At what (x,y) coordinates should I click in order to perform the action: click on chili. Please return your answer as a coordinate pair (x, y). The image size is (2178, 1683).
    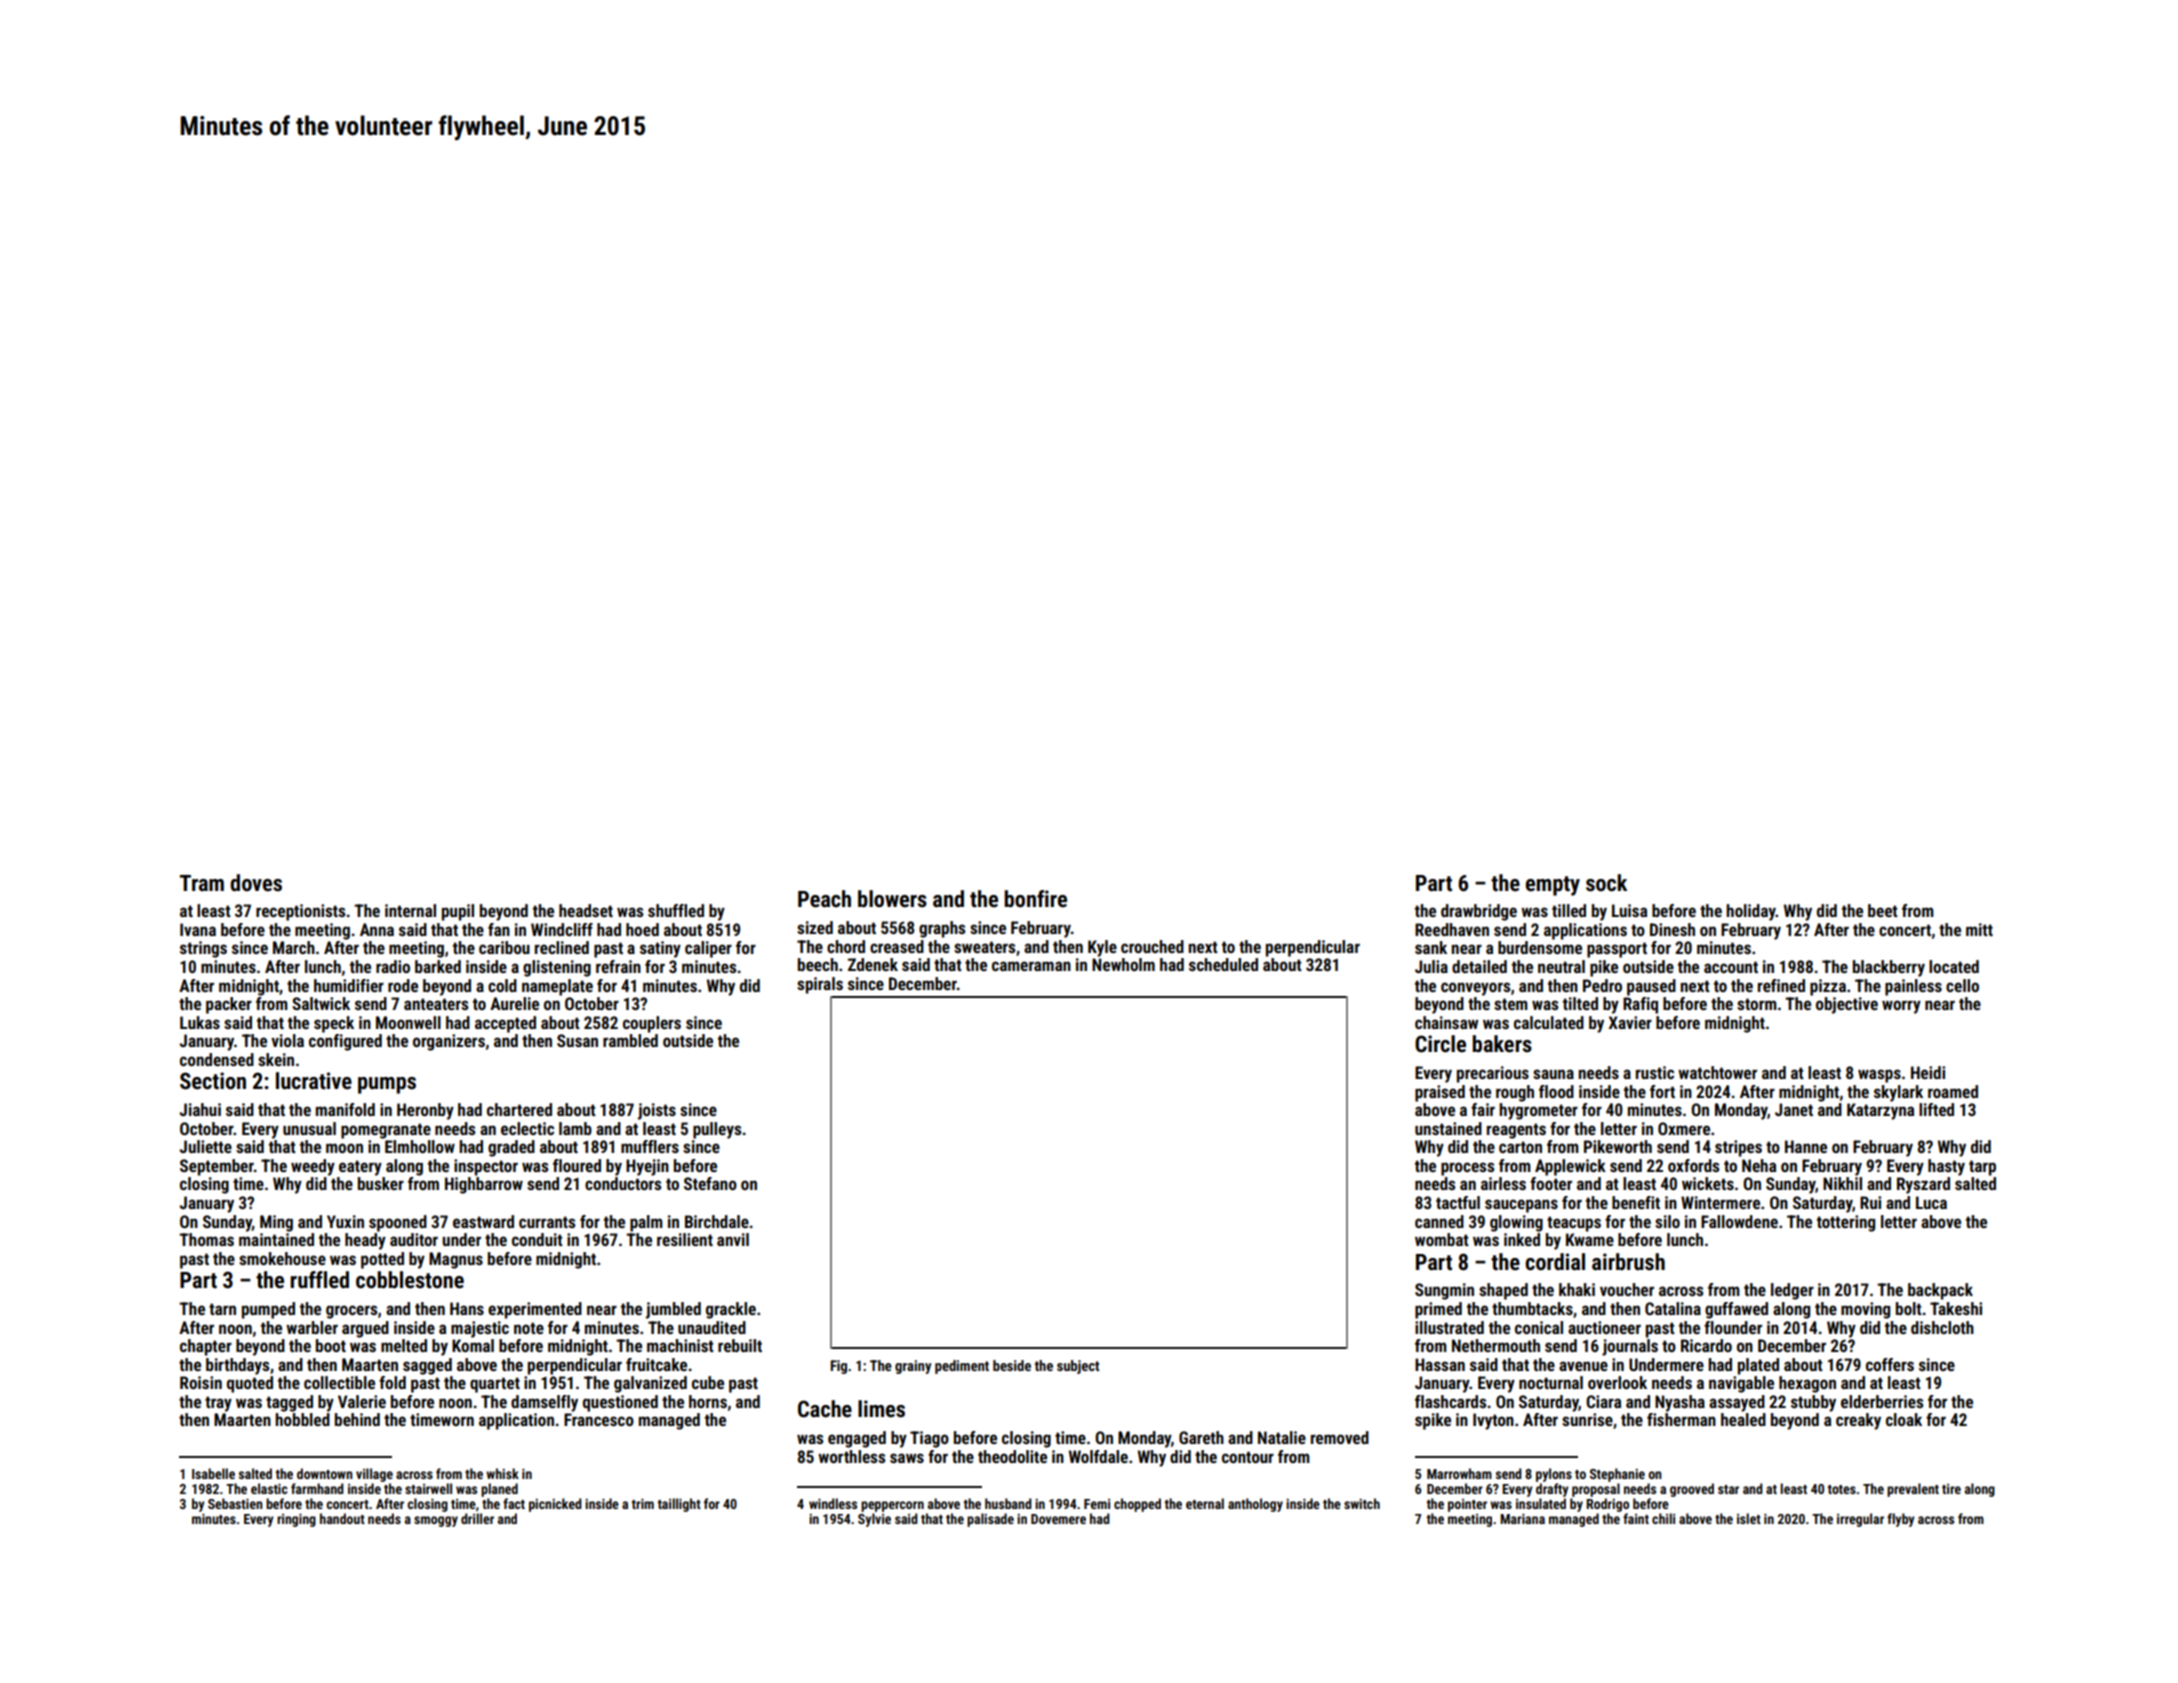
    Looking at the image, I should click on (1663, 1518).
